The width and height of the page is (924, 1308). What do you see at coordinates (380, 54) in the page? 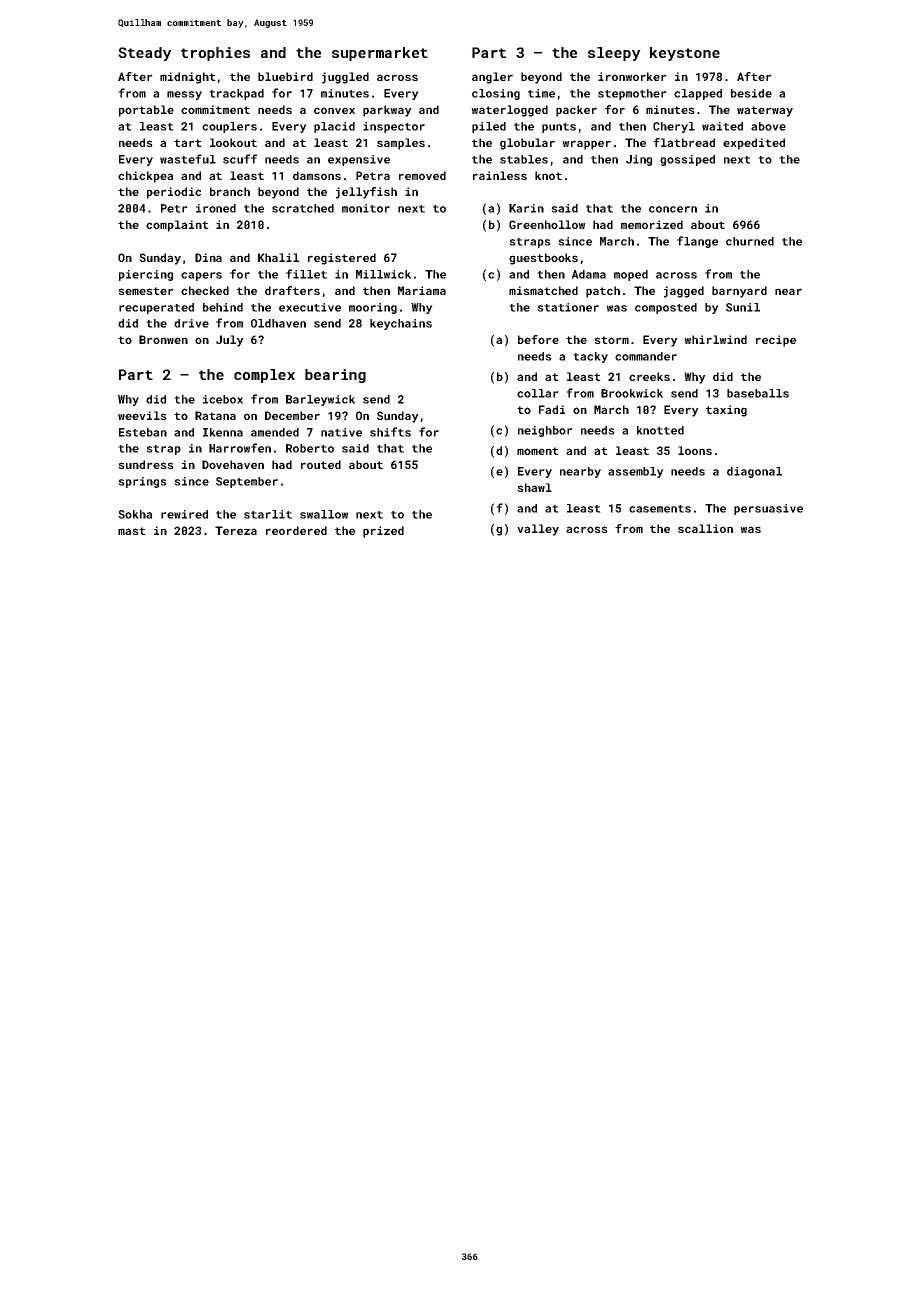
I see `supermarket` at bounding box center [380, 54].
